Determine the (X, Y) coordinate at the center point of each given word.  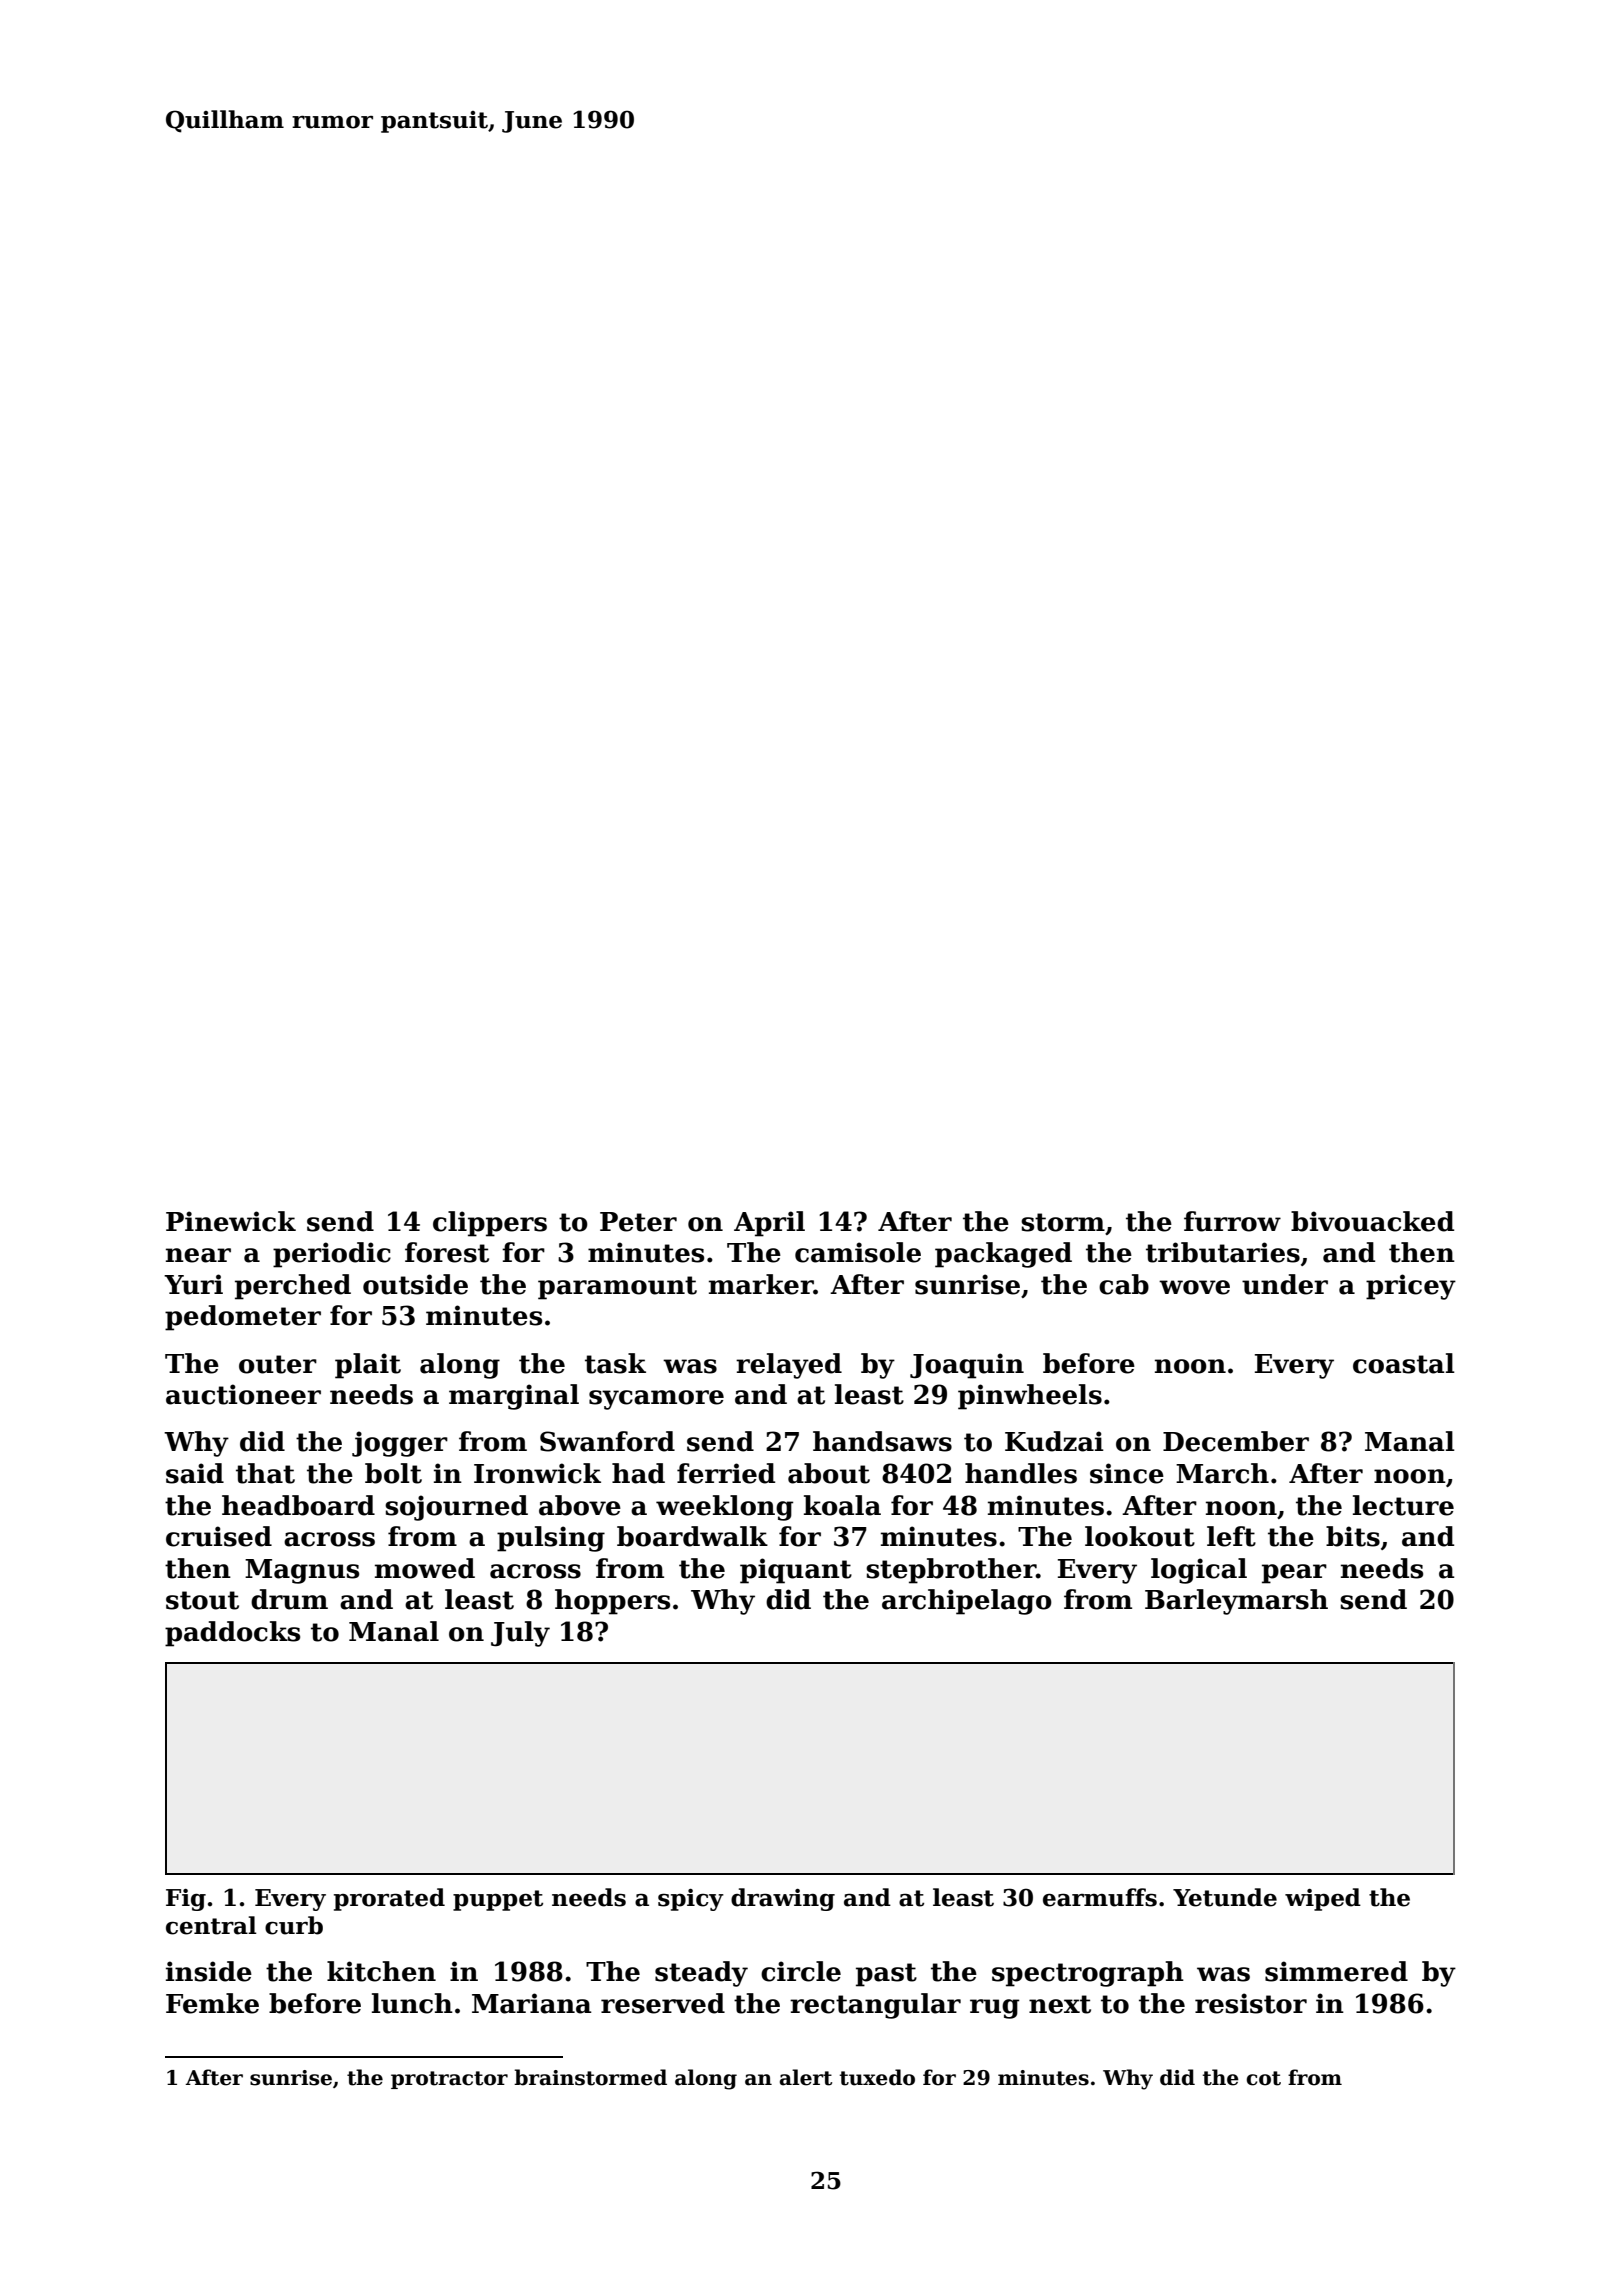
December (1236, 1441)
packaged (1003, 1255)
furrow (1232, 1221)
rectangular (875, 2006)
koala (842, 1505)
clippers (490, 1224)
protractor (449, 2080)
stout (202, 1600)
